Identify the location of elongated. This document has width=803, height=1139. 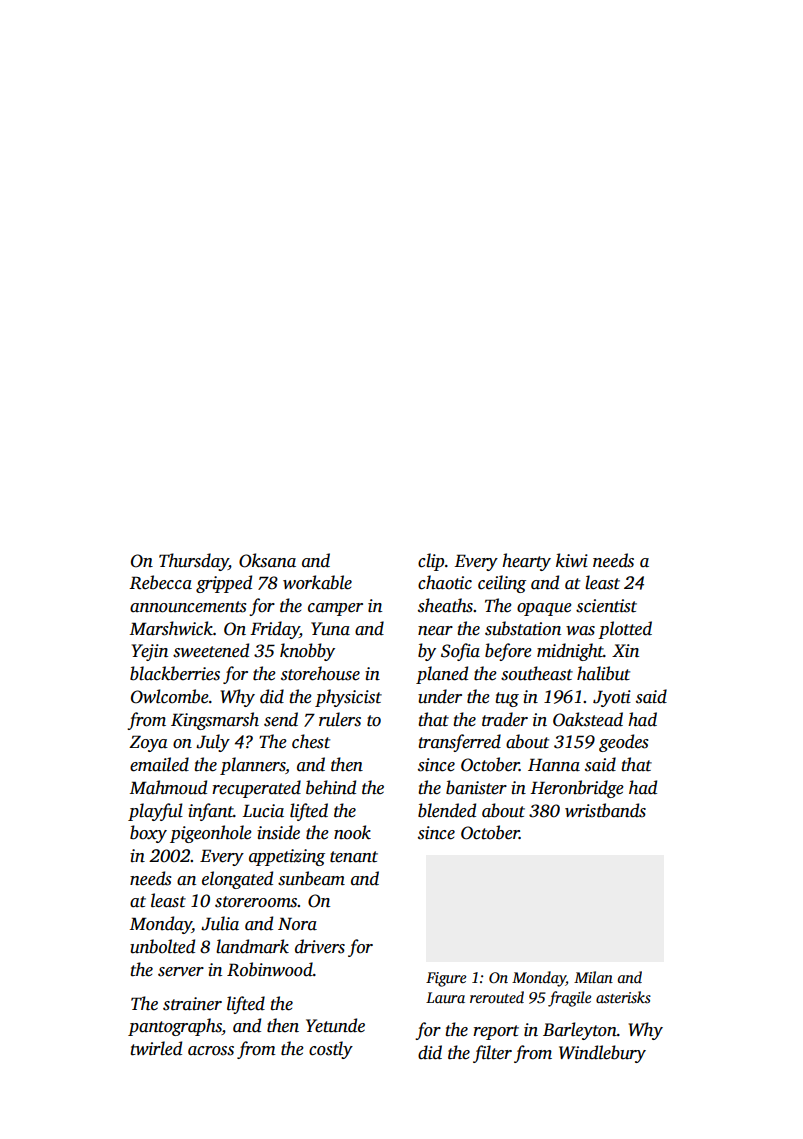
(237, 880).
